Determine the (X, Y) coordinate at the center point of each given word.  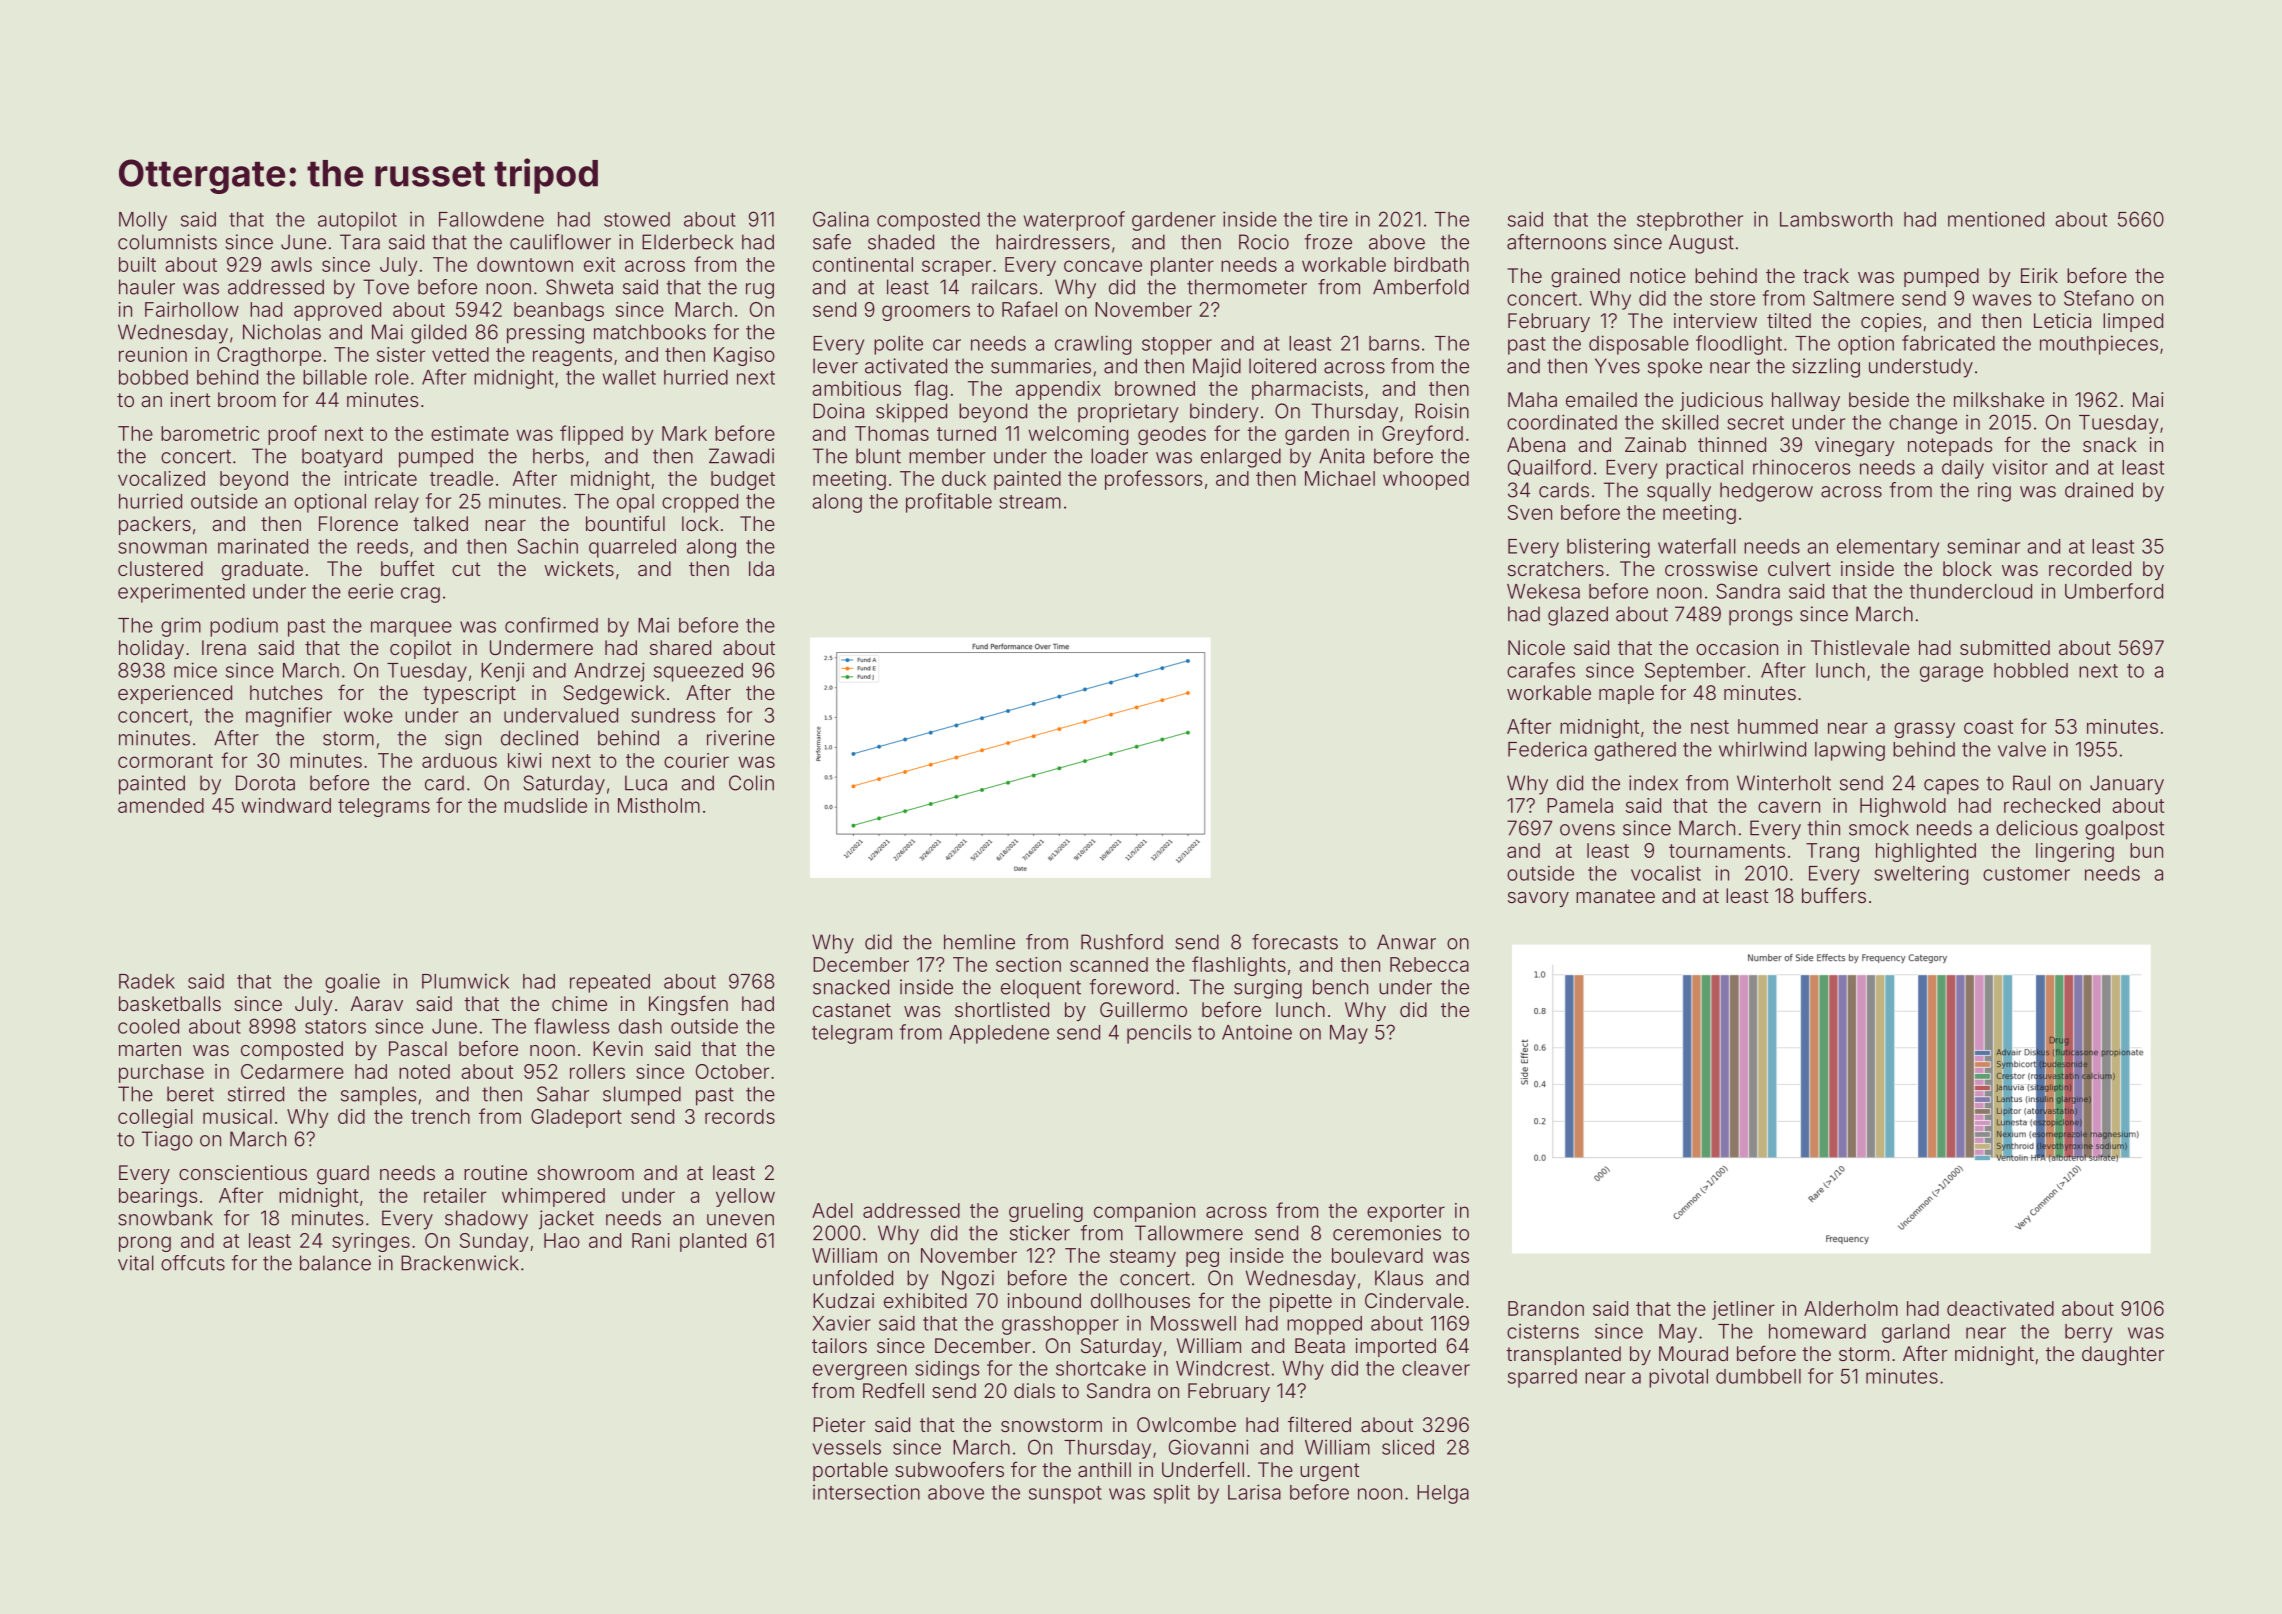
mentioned (1996, 219)
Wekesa (1543, 591)
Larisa (1254, 1492)
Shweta (579, 287)
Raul (2031, 783)
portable (850, 1471)
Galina (841, 219)
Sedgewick (614, 695)
